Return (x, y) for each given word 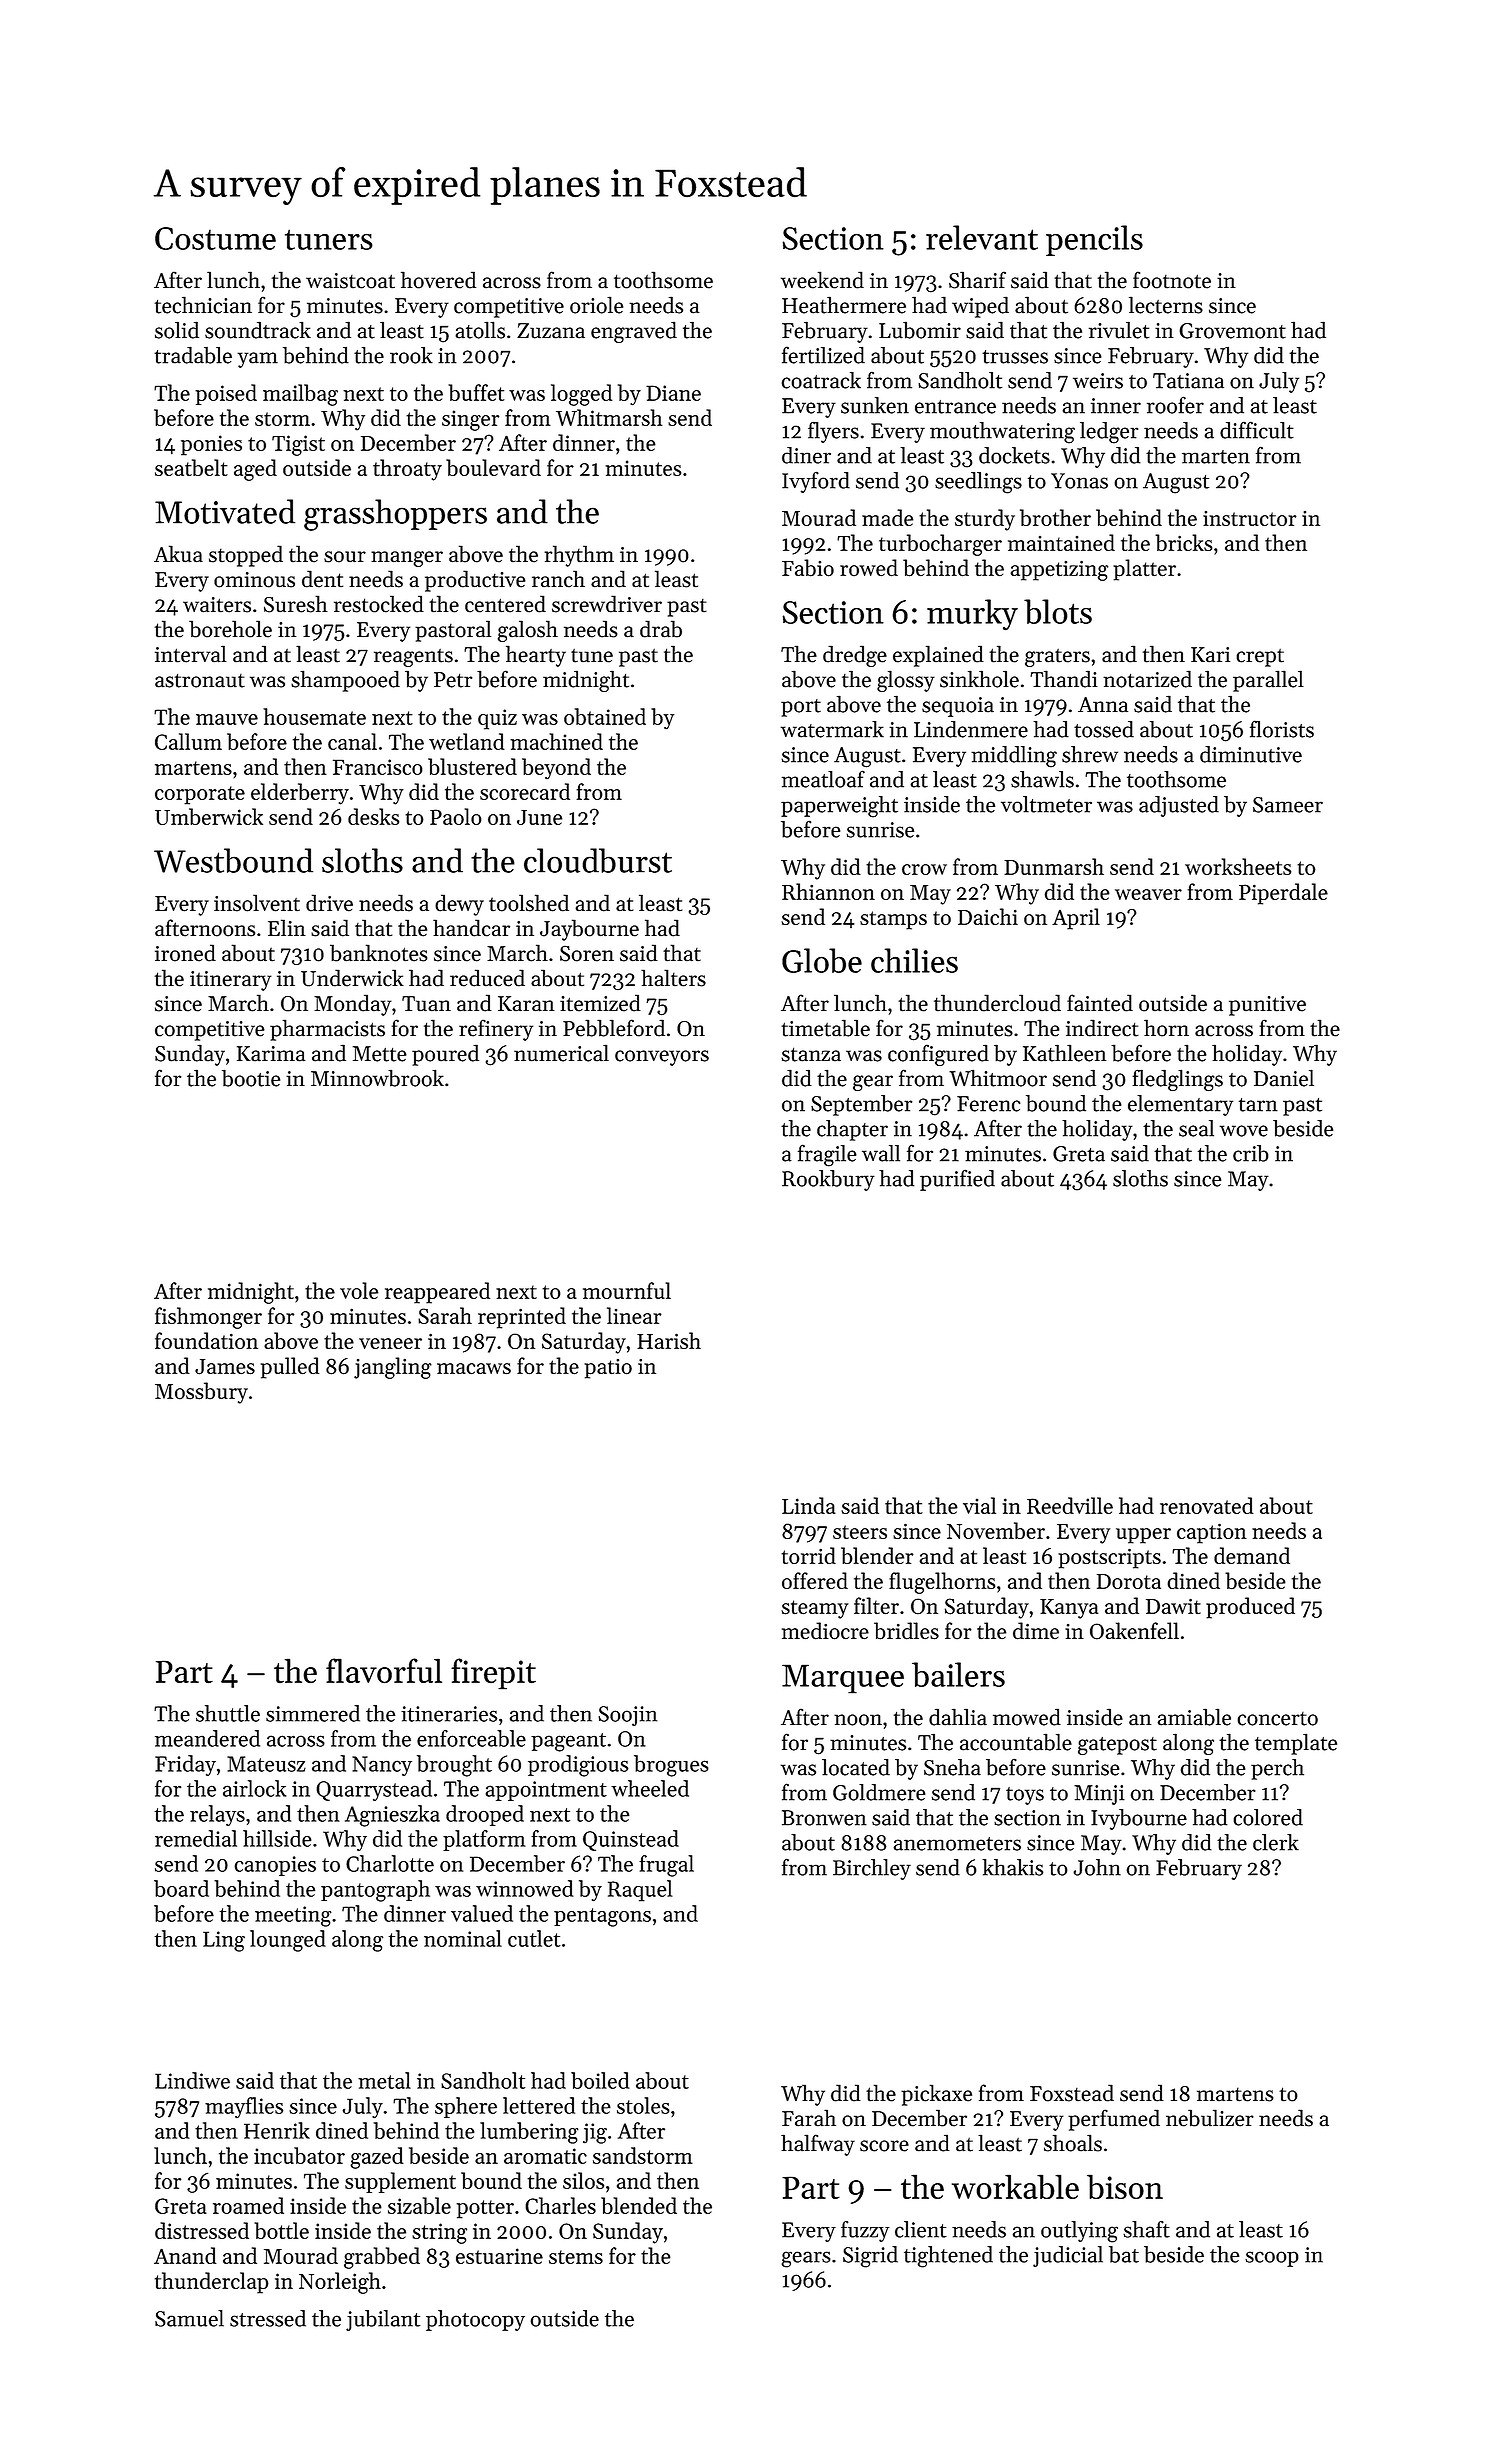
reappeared (437, 1293)
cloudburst (598, 860)
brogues (671, 1766)
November (996, 1530)
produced (1250, 1608)
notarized (1147, 679)
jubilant (383, 2320)
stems (576, 2257)
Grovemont (1232, 331)
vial (979, 1505)
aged (255, 470)
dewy (459, 905)
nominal (463, 1938)
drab (661, 629)
